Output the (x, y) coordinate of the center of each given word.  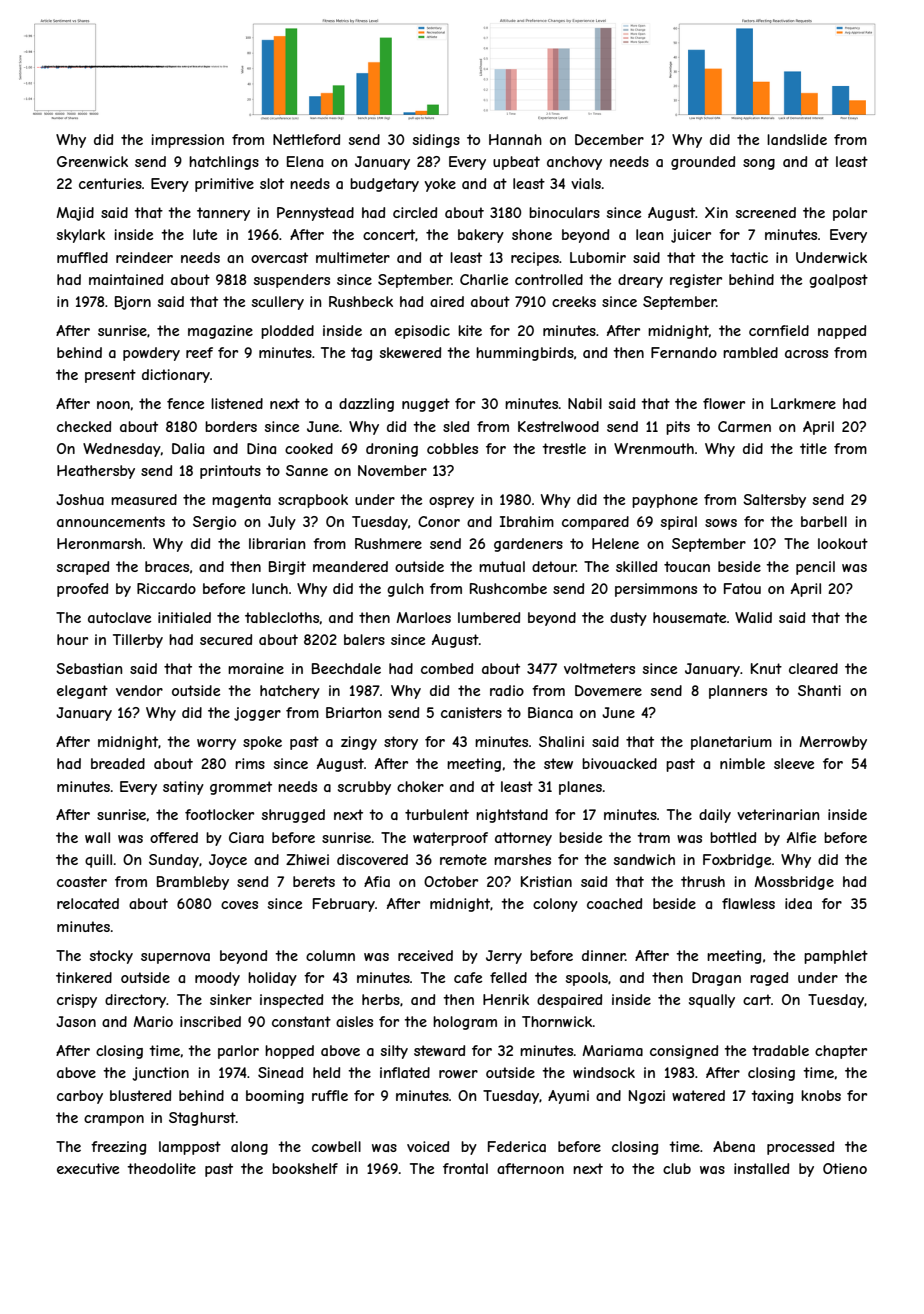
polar (850, 214)
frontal (465, 1168)
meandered (350, 566)
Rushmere (388, 543)
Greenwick (92, 161)
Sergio (214, 523)
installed (761, 1168)
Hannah (515, 139)
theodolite (161, 1168)
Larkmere (803, 403)
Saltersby (774, 501)
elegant (82, 692)
